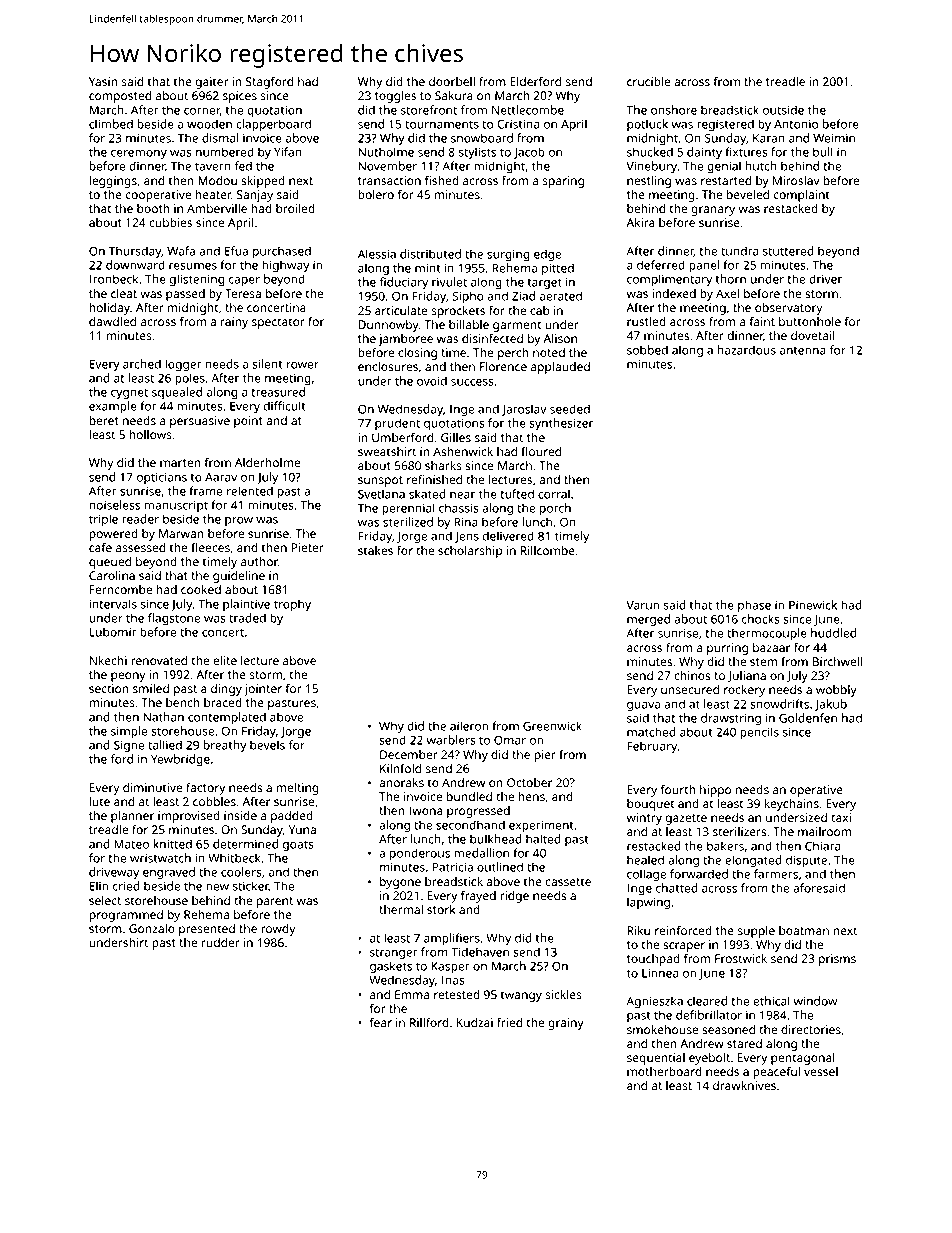 Image resolution: width=952 pixels, height=1233 pixels. Describe the element at coordinates (642, 605) in the image. I see `Varun` at that location.
